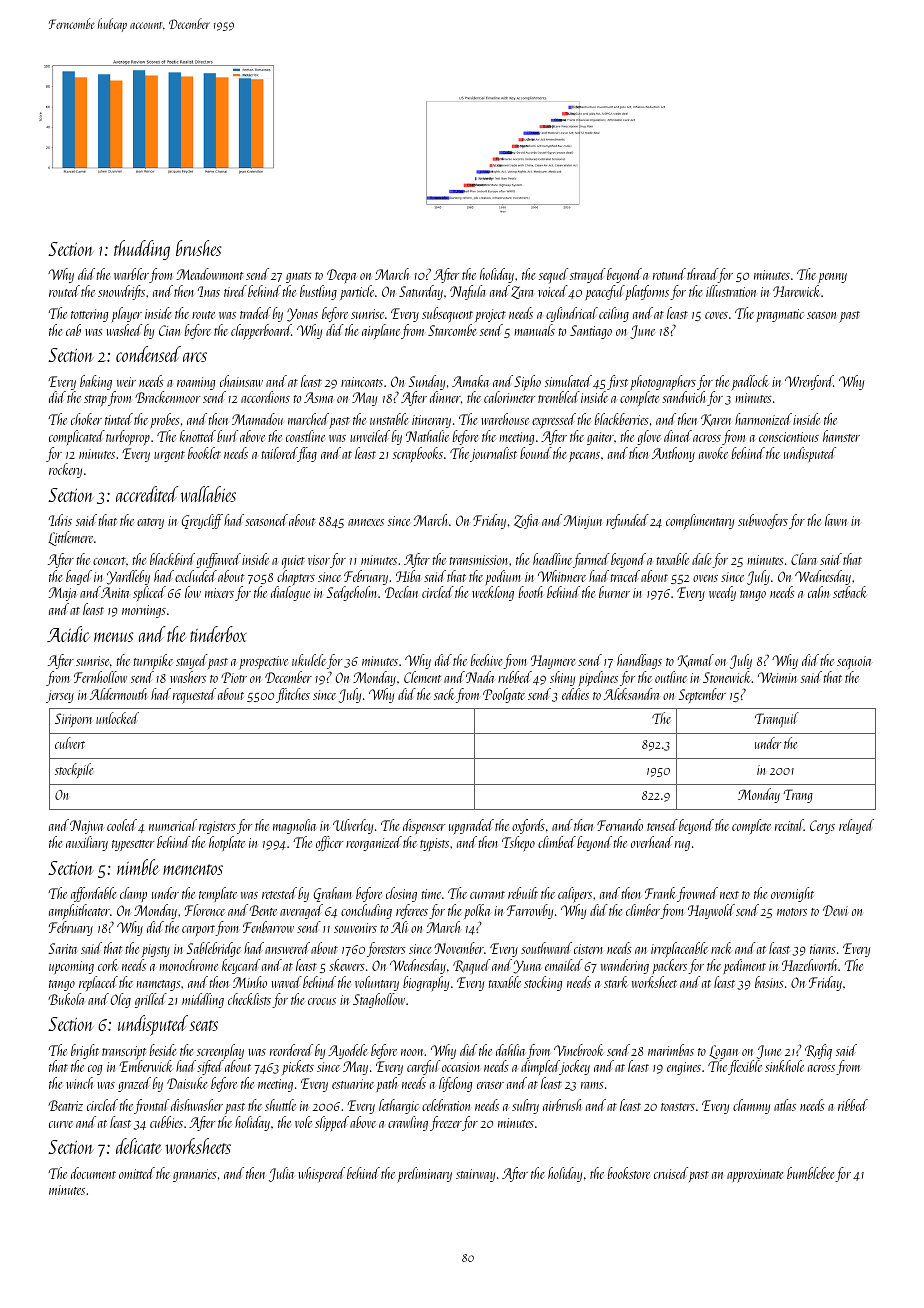 This page has height=1308, width=924. What do you see at coordinates (850, 592) in the page?
I see `setback` at bounding box center [850, 592].
